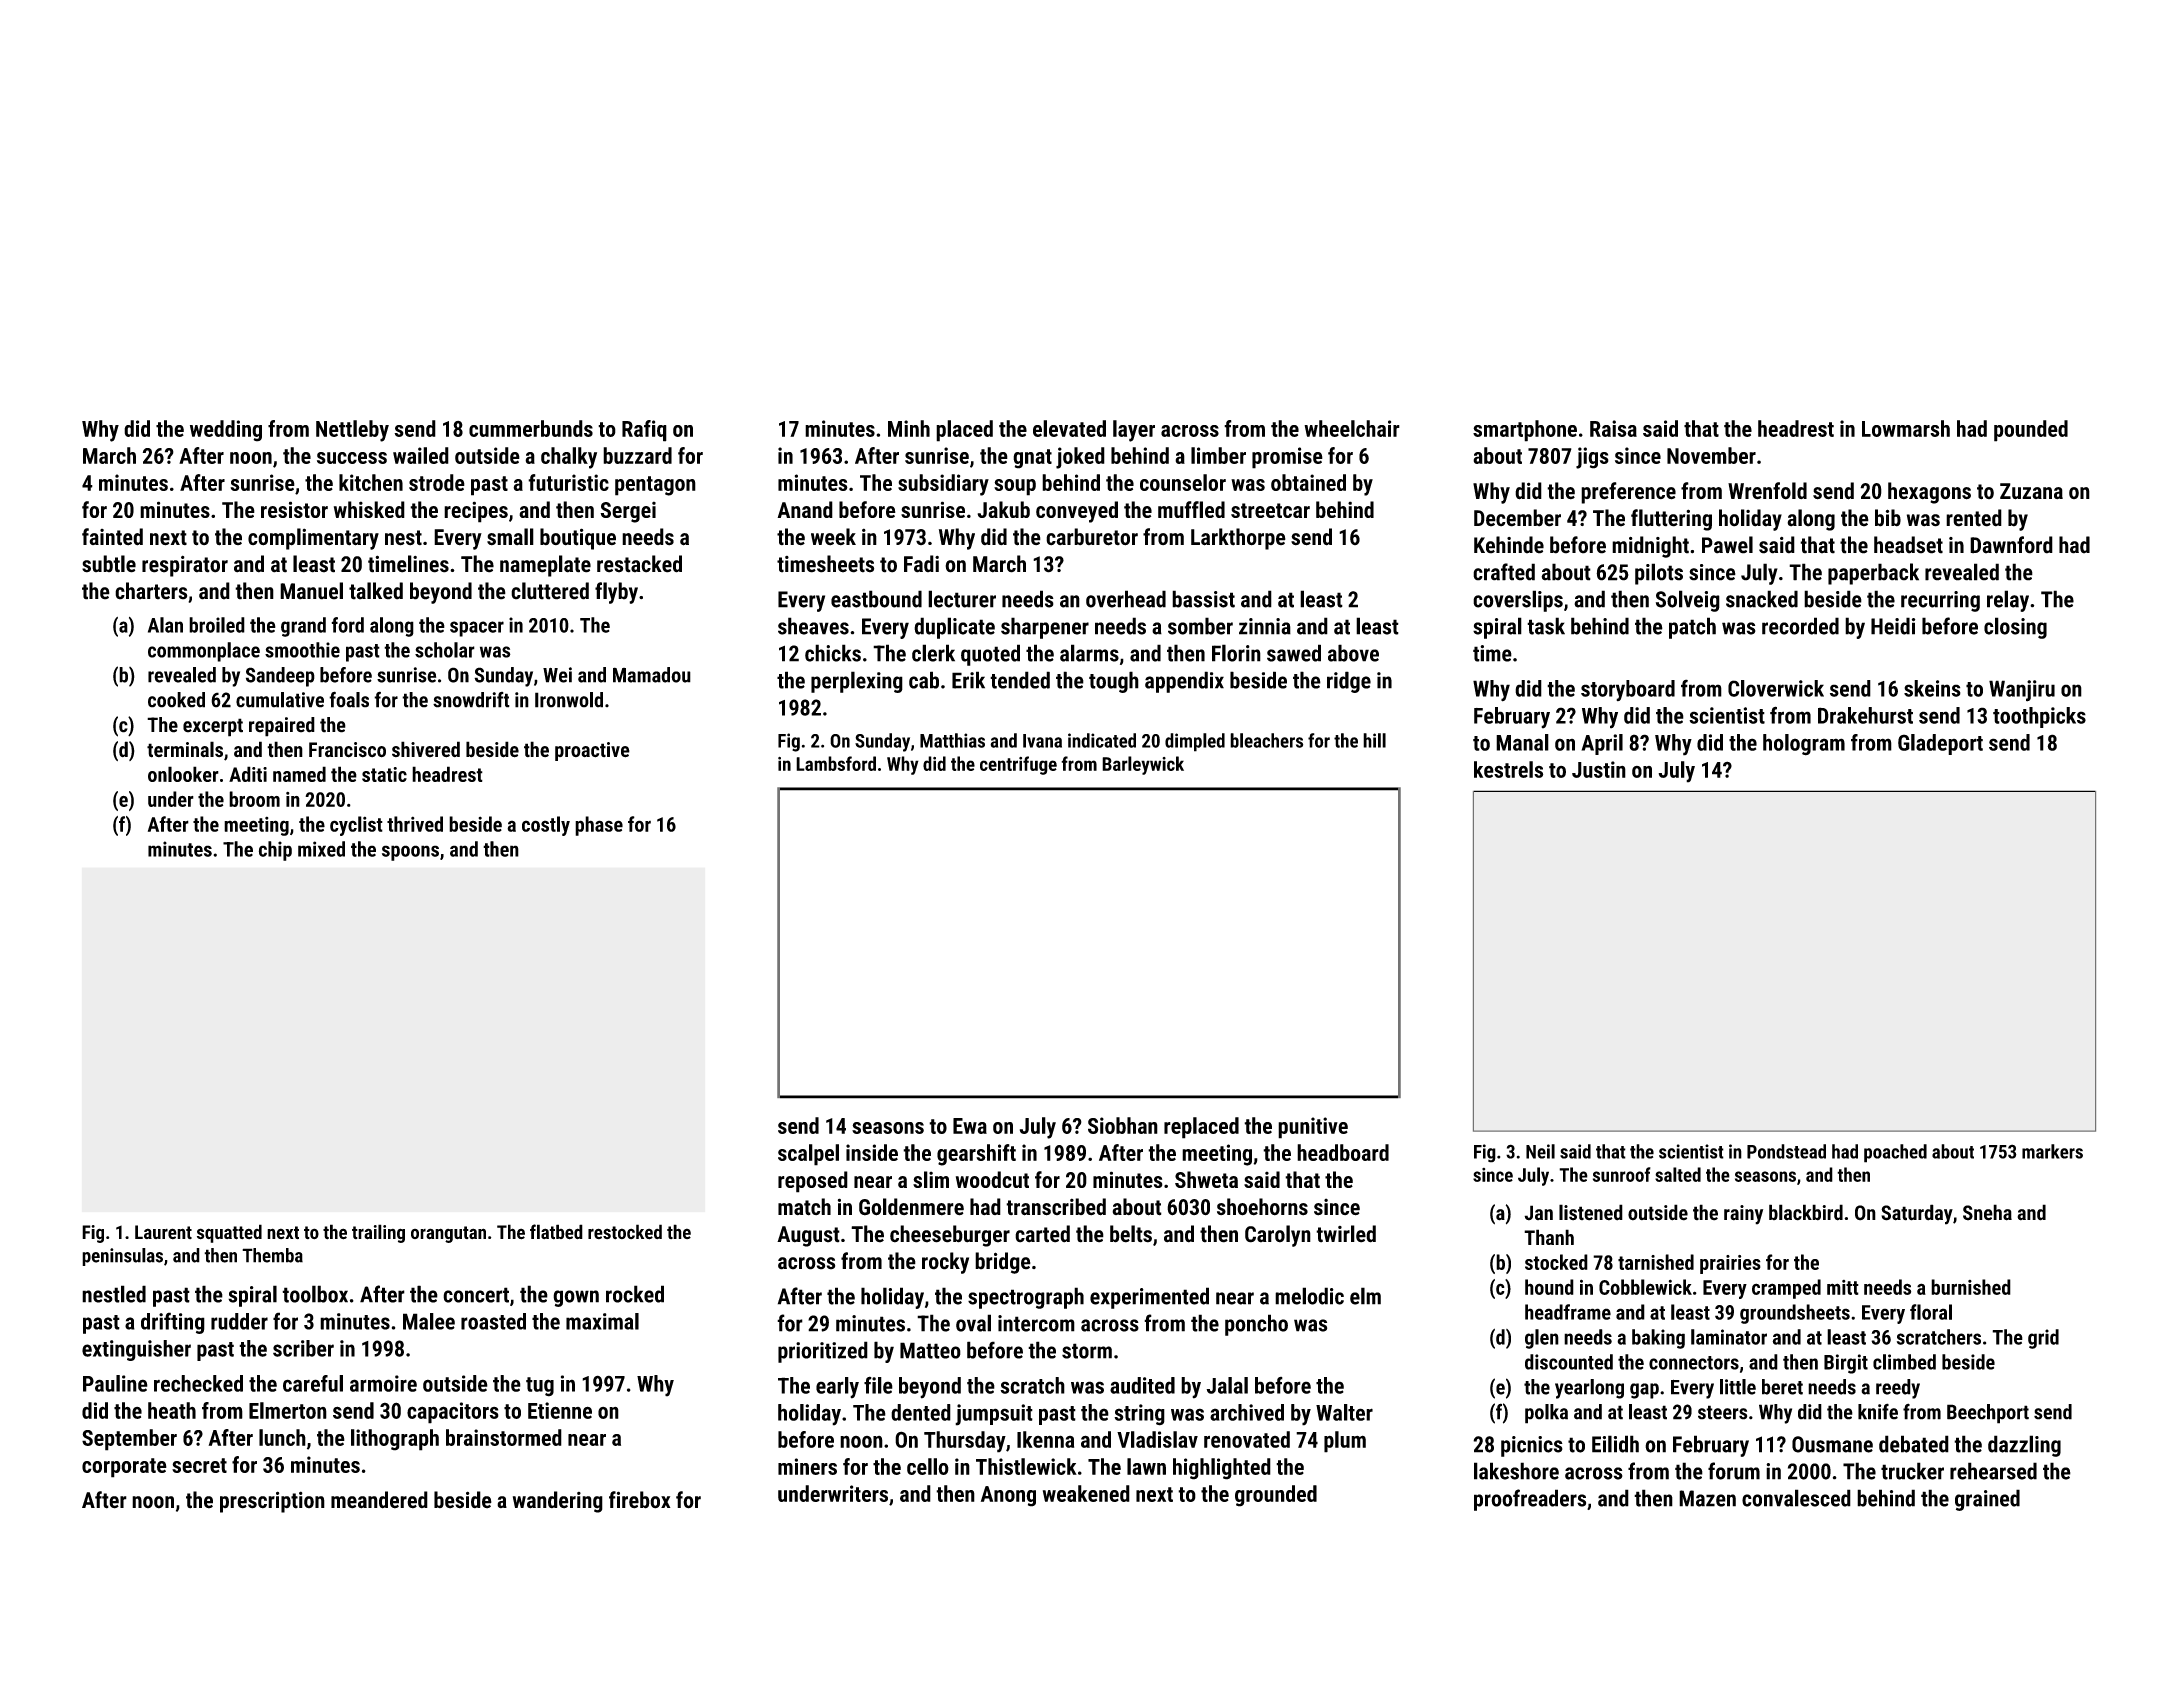  Describe the element at coordinates (1940, 744) in the screenshot. I see `Gladeport` at that location.
